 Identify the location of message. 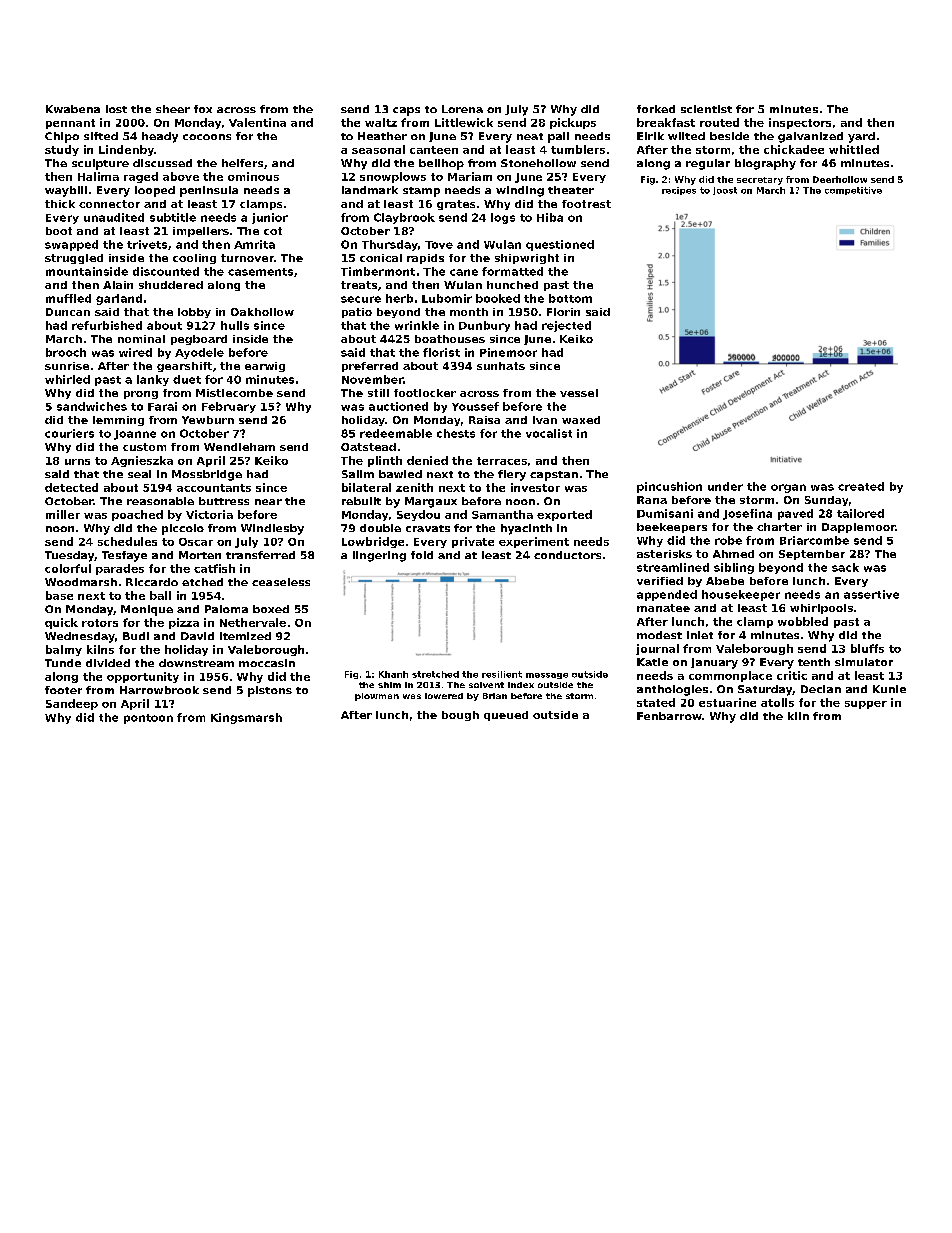
(547, 676).
